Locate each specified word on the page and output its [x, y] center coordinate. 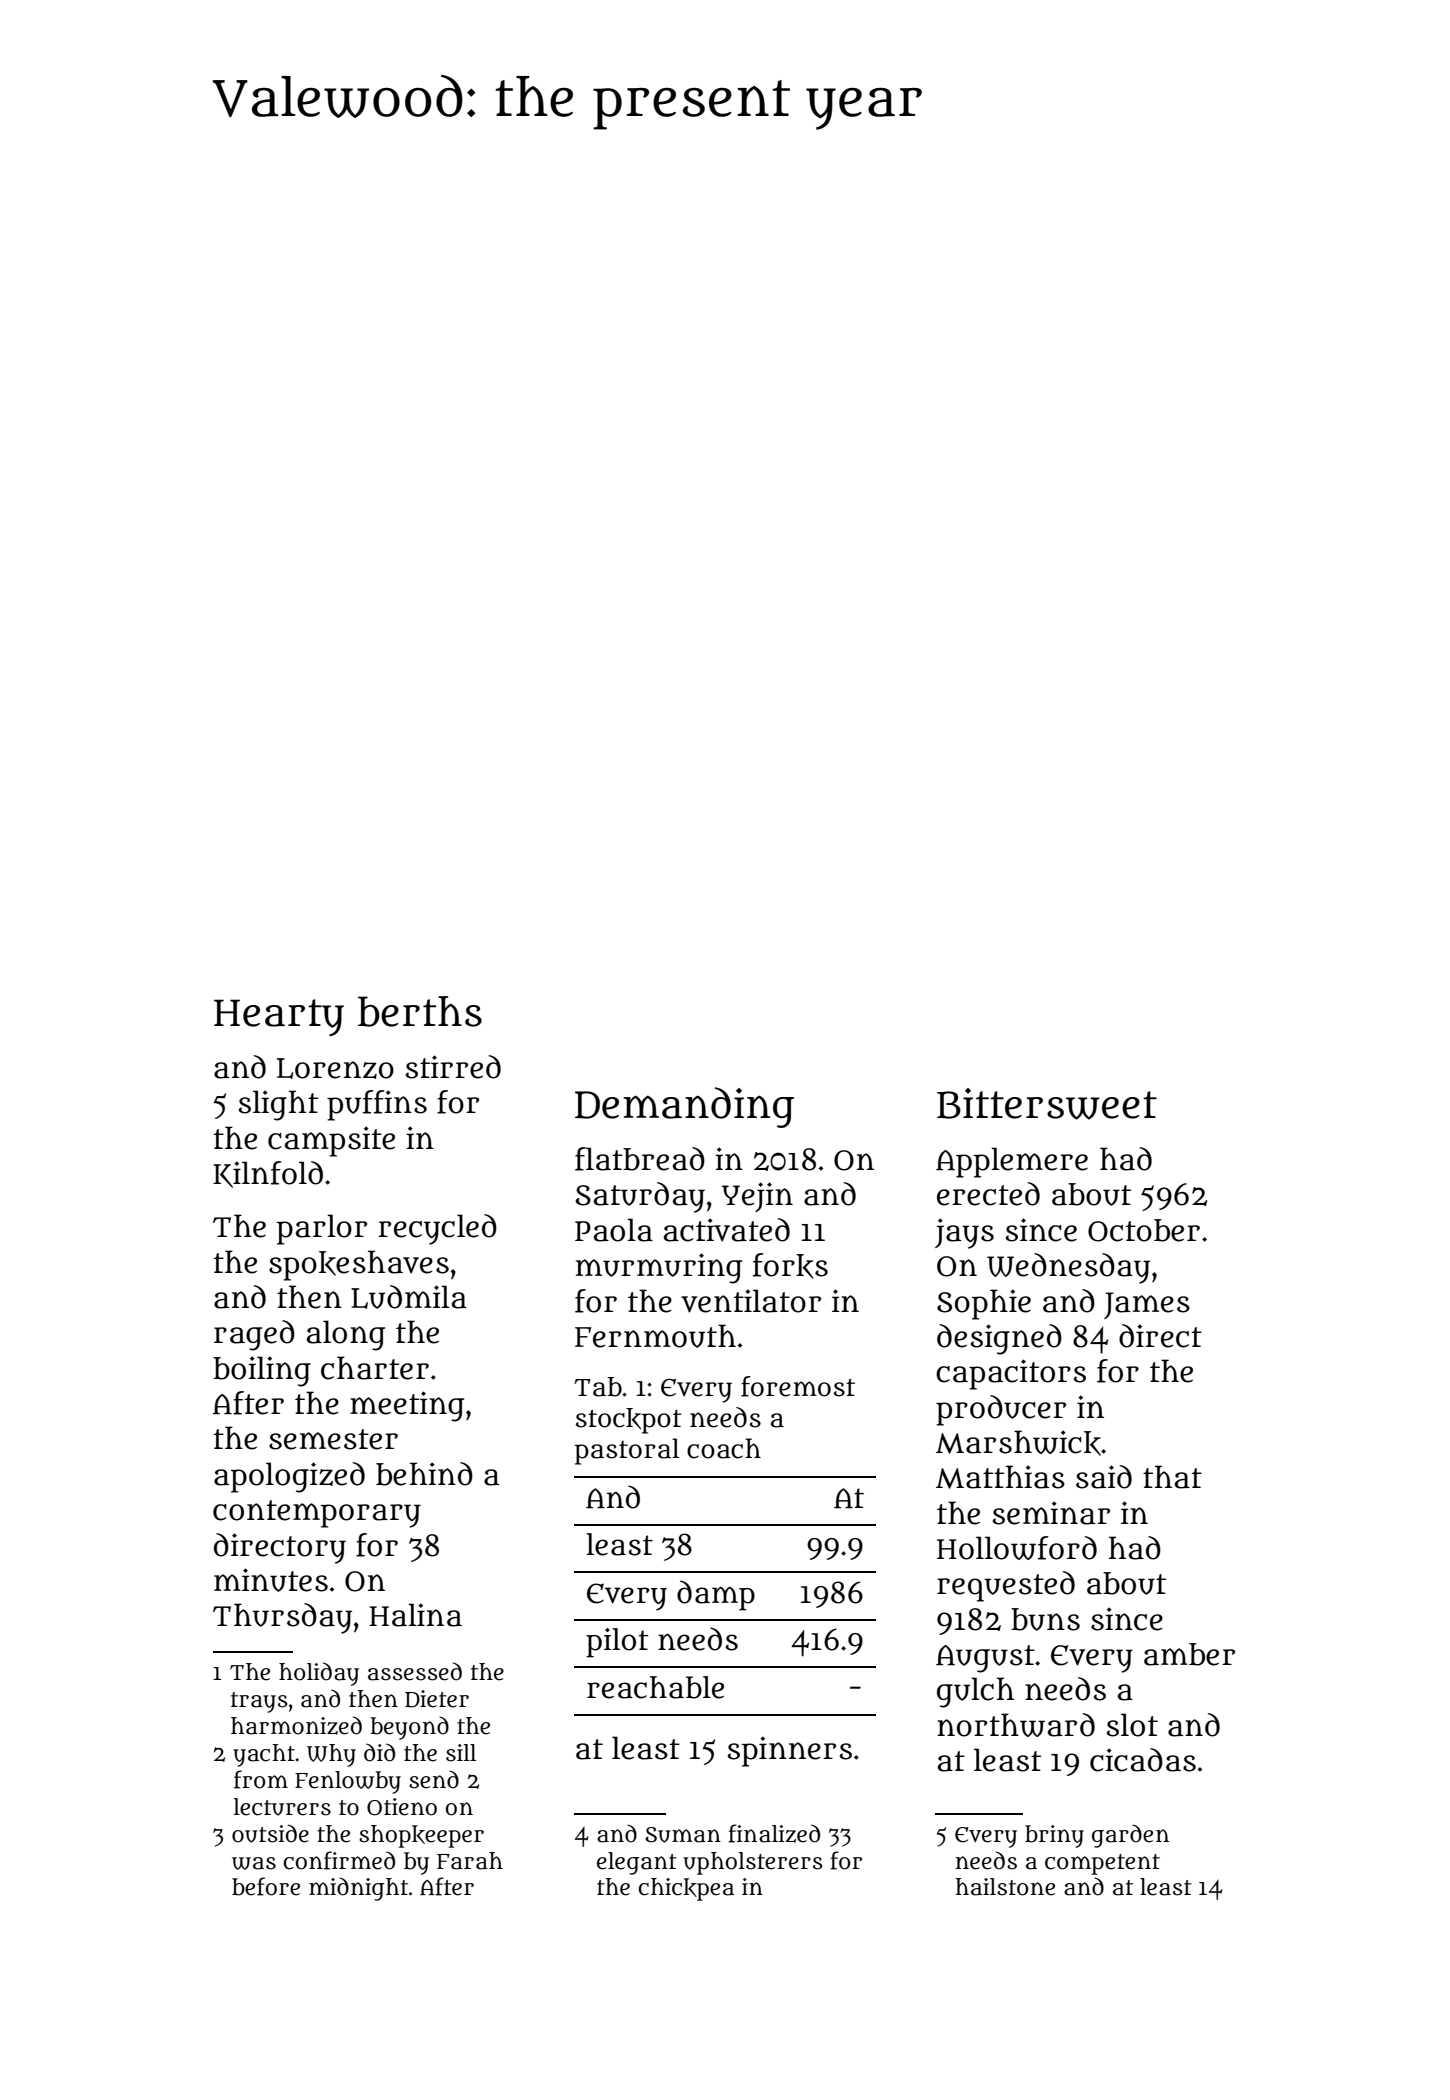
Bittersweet [1047, 1104]
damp [716, 1595]
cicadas [1143, 1760]
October [1144, 1230]
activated [727, 1230]
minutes [271, 1580]
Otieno [402, 1807]
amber [1189, 1654]
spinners [790, 1751]
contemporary [317, 1514]
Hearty [279, 1017]
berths [420, 1011]
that [1172, 1477]
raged [254, 1335]
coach [724, 1448]
